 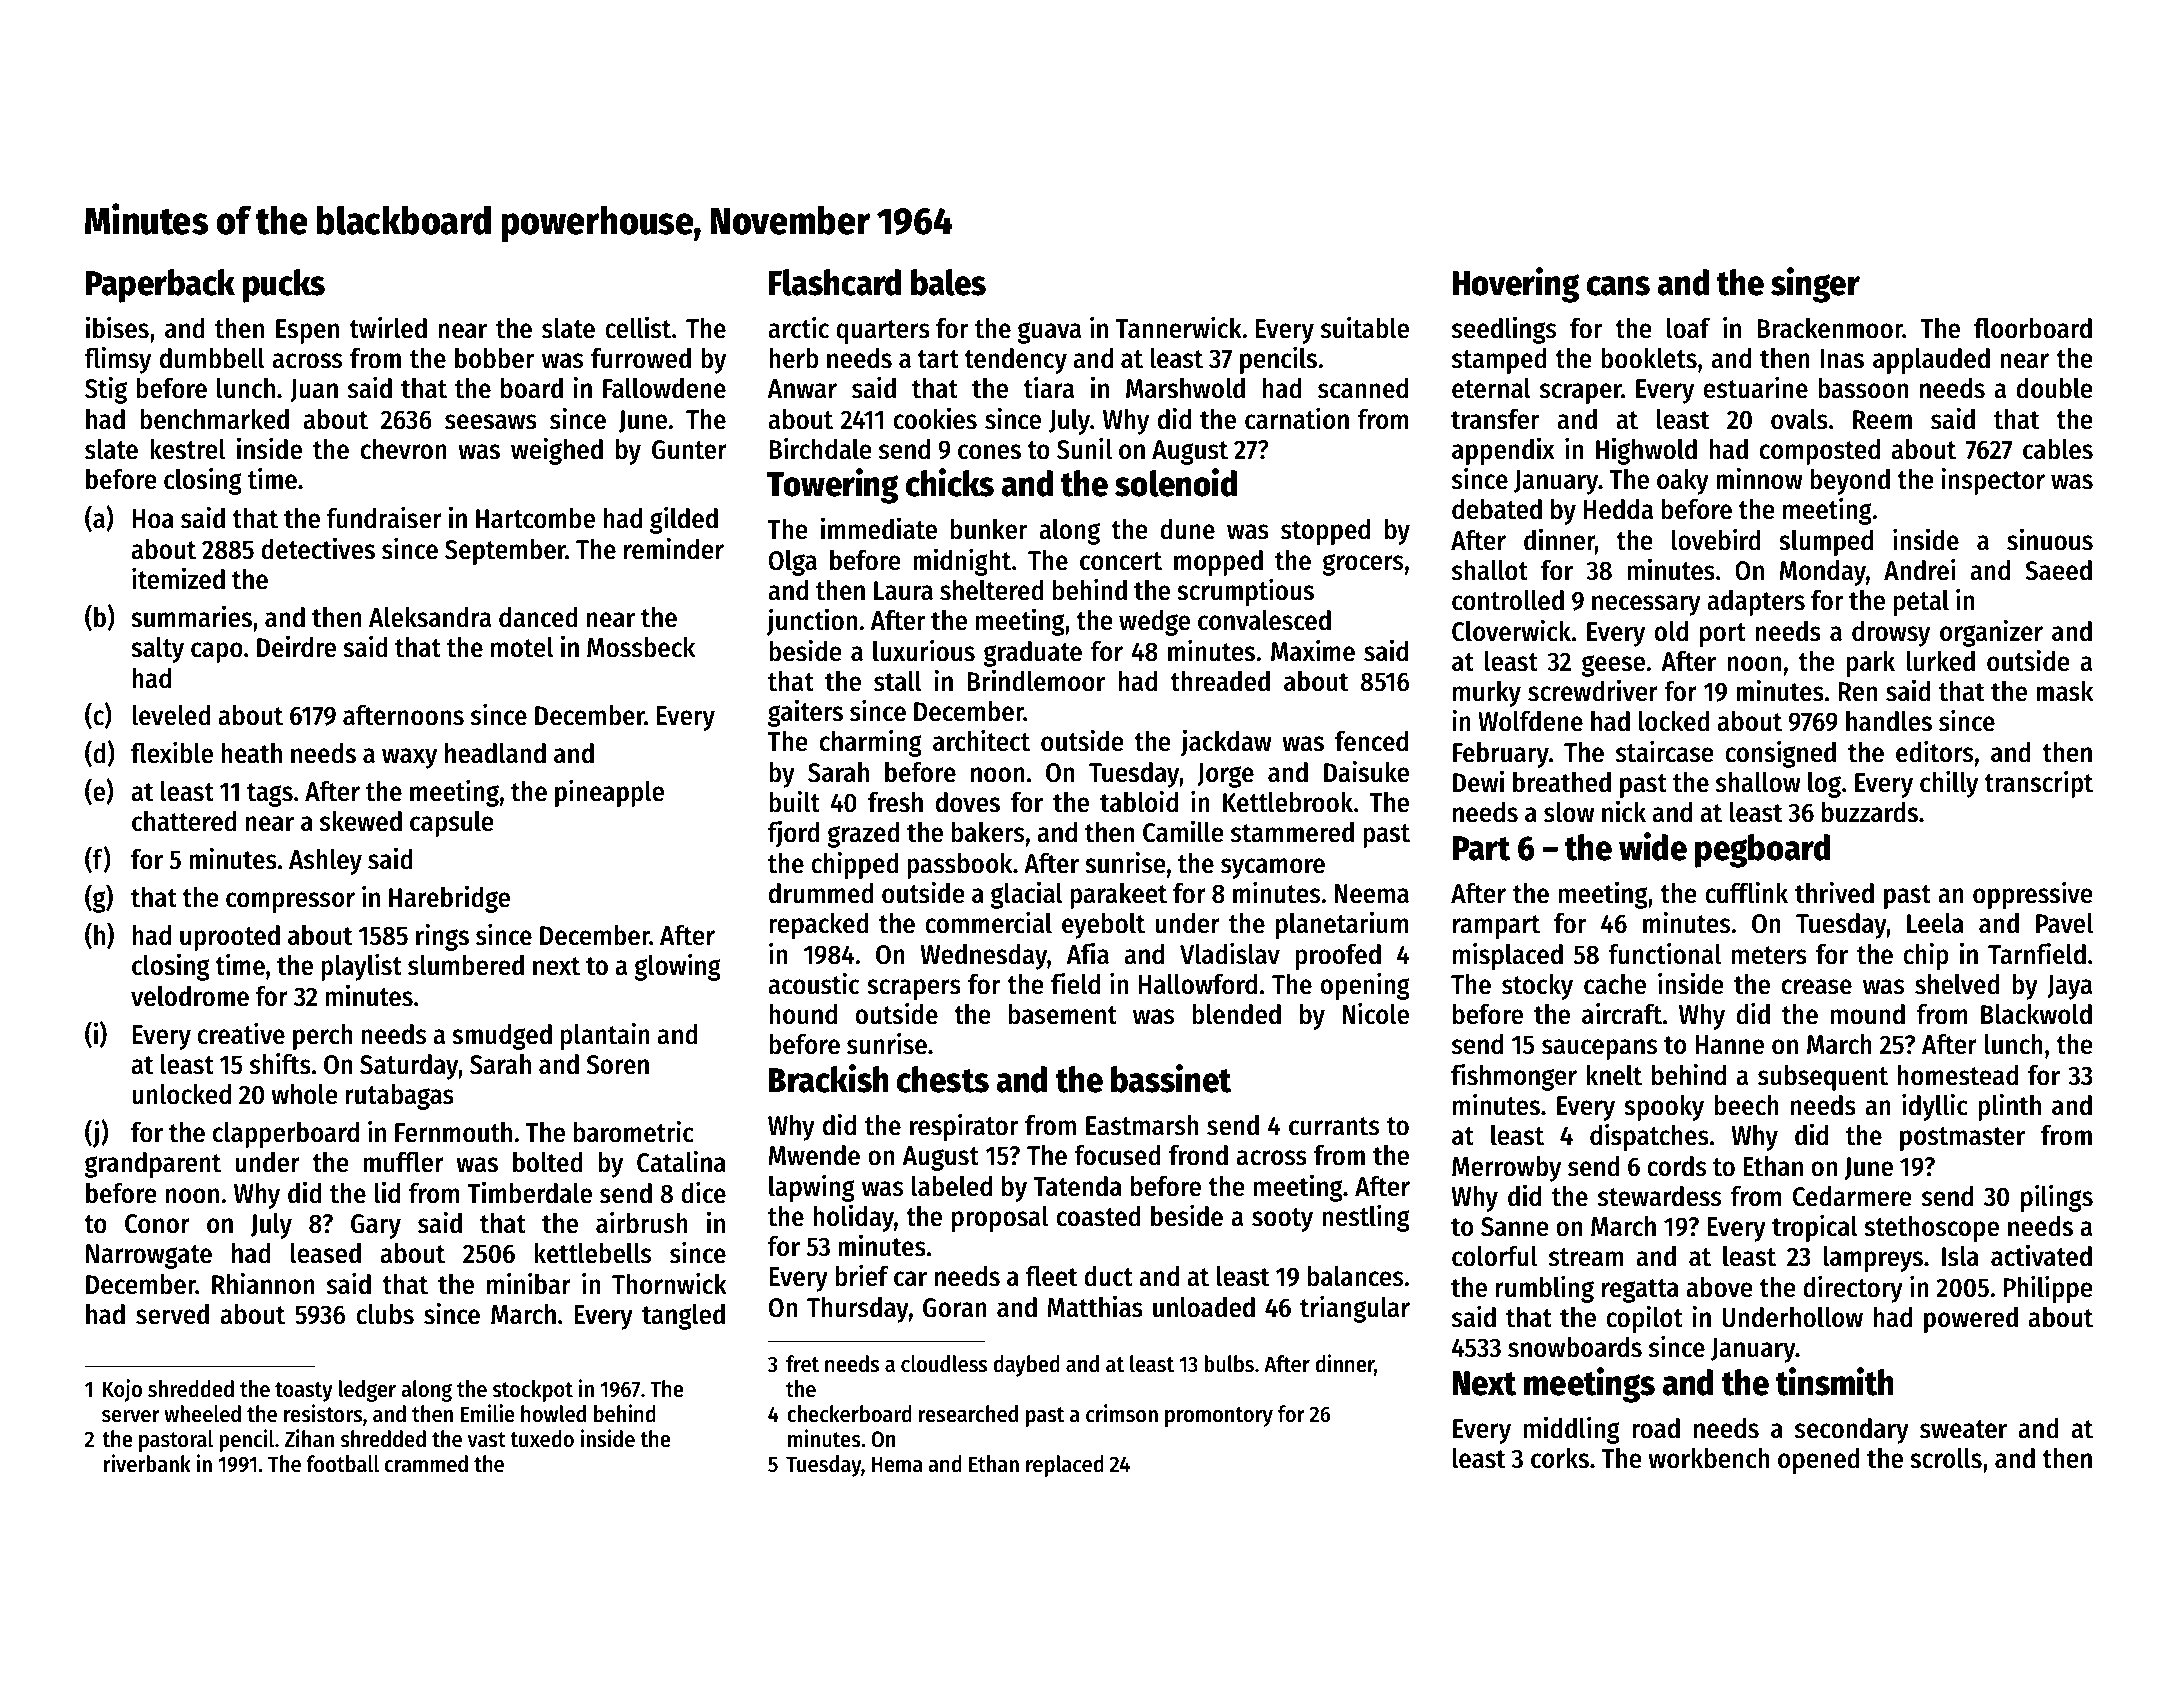 I want to click on leveled, so click(x=171, y=715).
